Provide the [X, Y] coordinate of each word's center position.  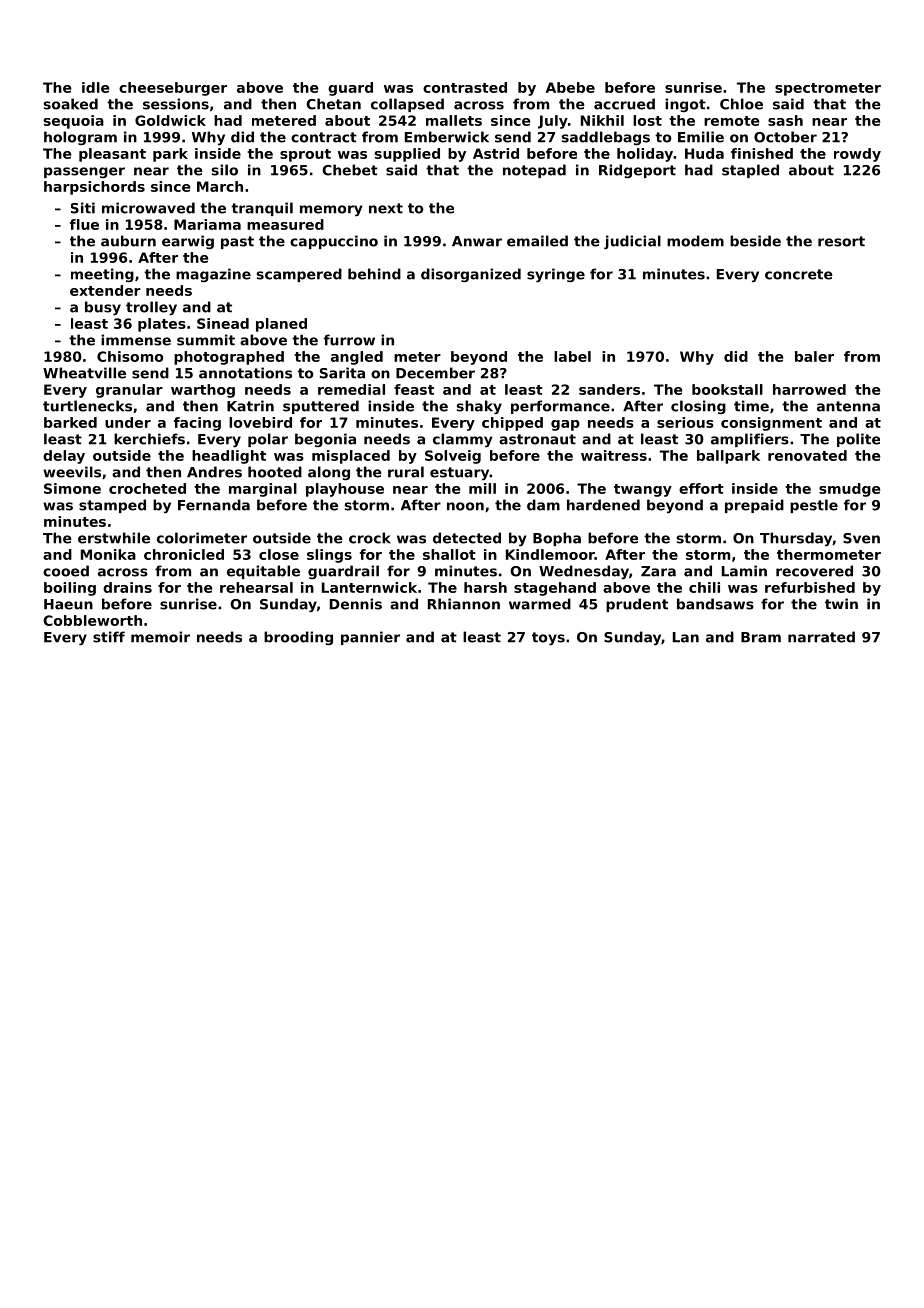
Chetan [333, 104]
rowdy [857, 155]
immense [136, 340]
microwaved [148, 208]
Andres [214, 472]
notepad [534, 171]
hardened [603, 505]
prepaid [754, 506]
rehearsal [256, 587]
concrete [799, 274]
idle [96, 87]
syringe [556, 275]
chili [704, 587]
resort [841, 241]
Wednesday [584, 572]
